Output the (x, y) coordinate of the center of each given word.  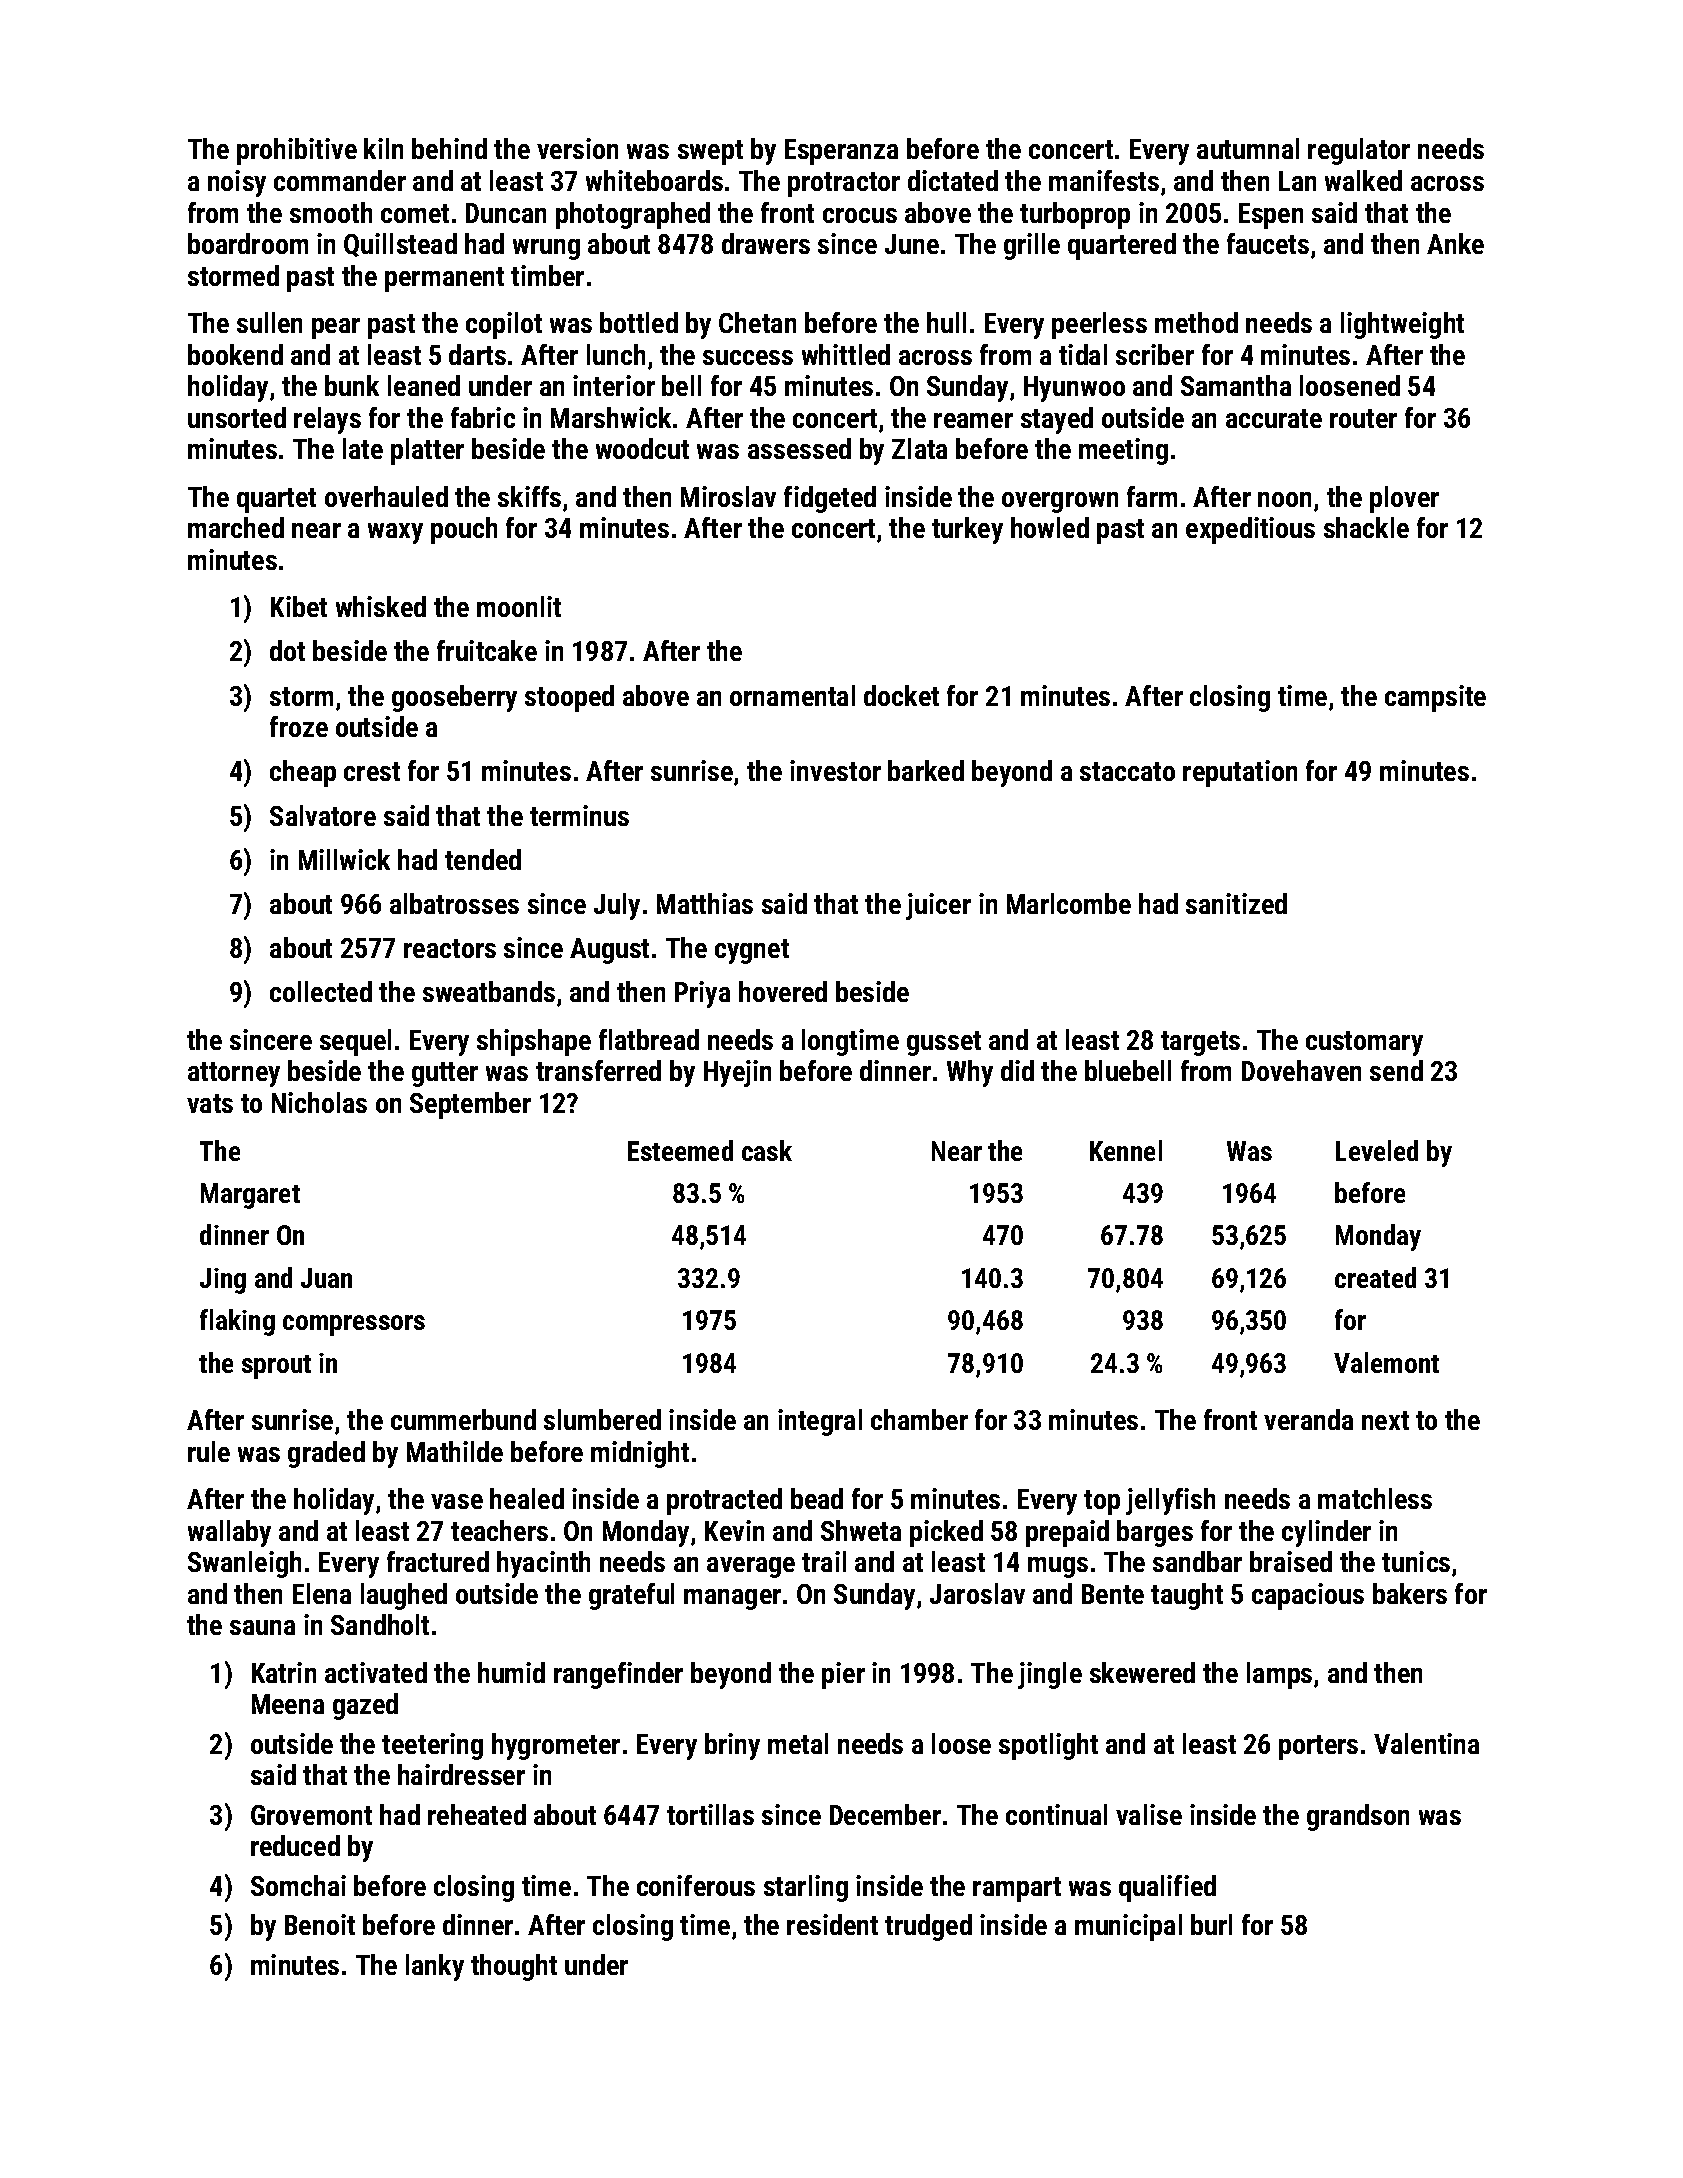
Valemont (1386, 1362)
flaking (237, 1322)
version (577, 148)
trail (824, 1561)
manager (732, 1599)
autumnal (1248, 148)
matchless (1375, 1498)
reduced (295, 1845)
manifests (1104, 180)
